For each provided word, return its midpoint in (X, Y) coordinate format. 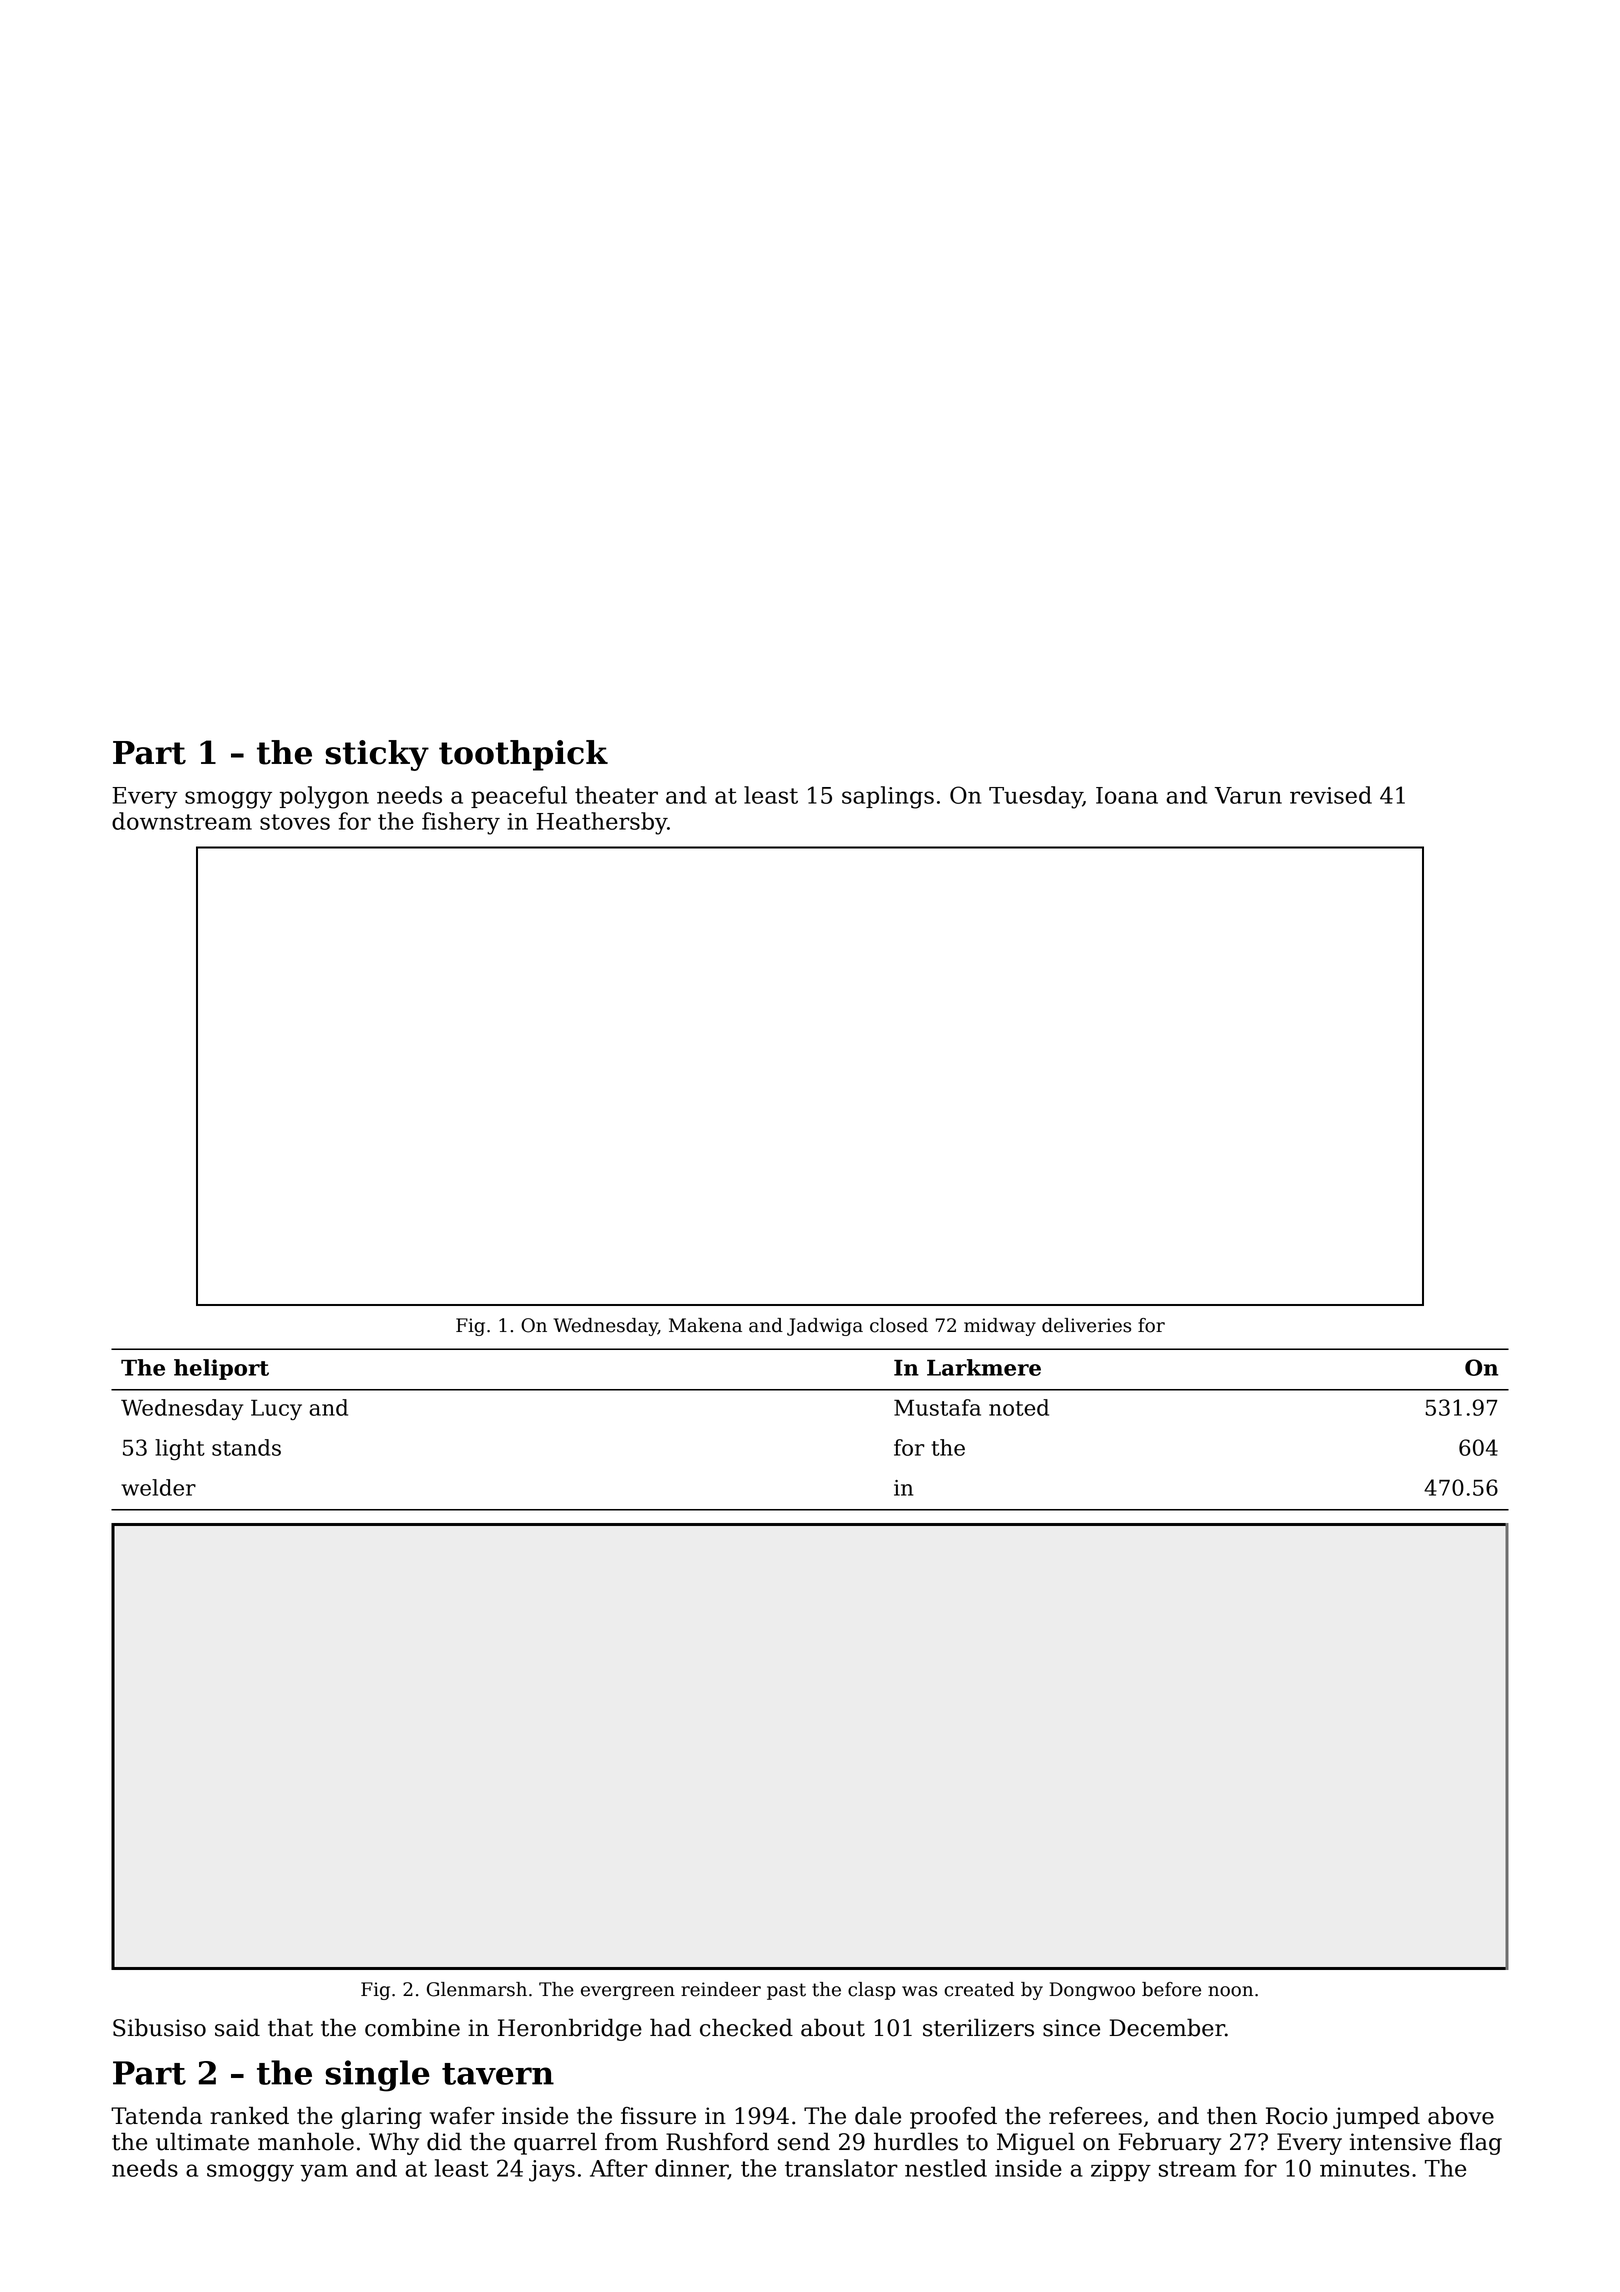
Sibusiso (159, 2027)
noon (1230, 1991)
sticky (377, 755)
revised (1331, 795)
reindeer (721, 1989)
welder (158, 1487)
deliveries (1086, 1325)
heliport (221, 1369)
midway (1000, 1327)
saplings (888, 797)
